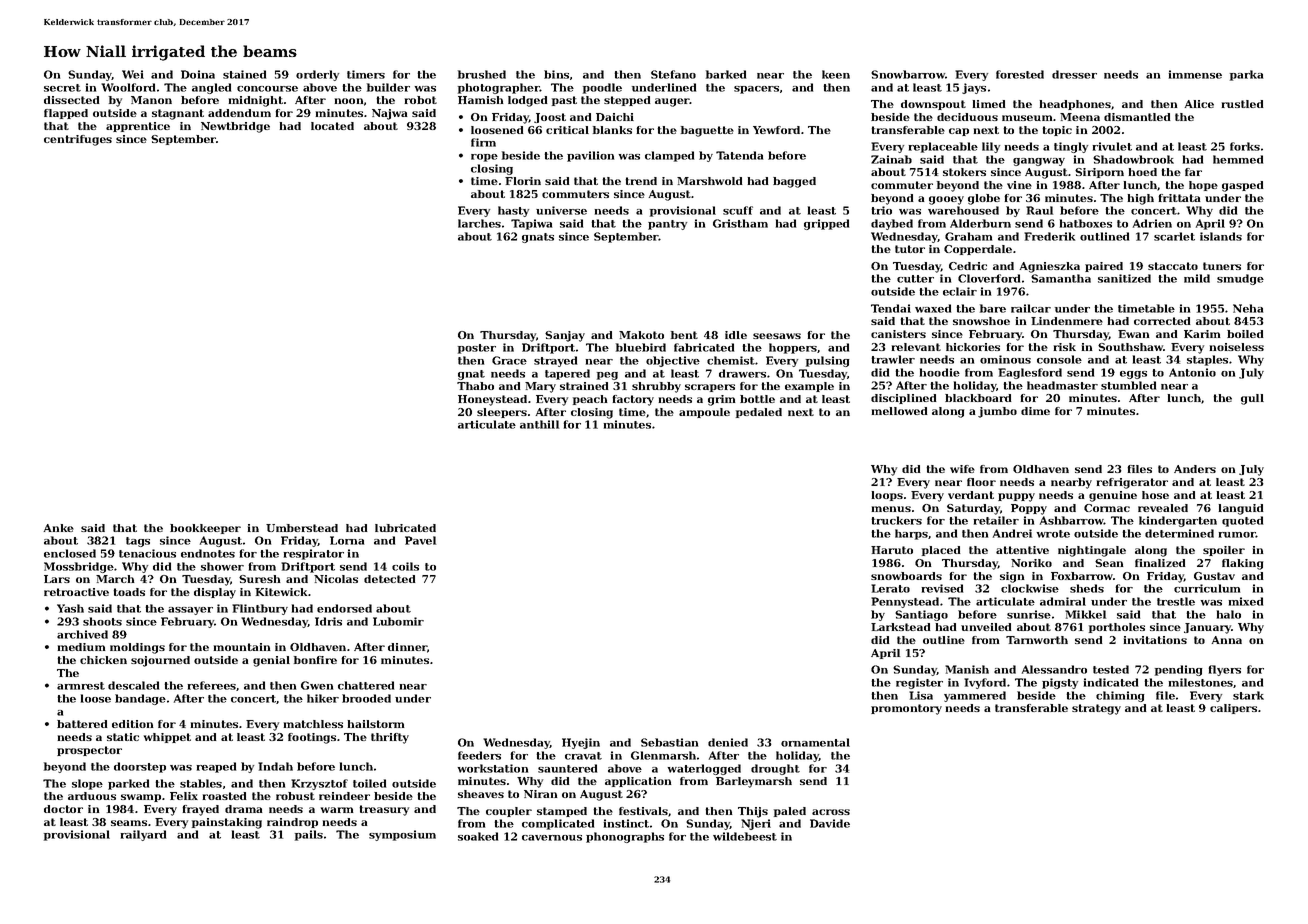 This document has width=1308, height=924. I want to click on hailstorm, so click(376, 724).
